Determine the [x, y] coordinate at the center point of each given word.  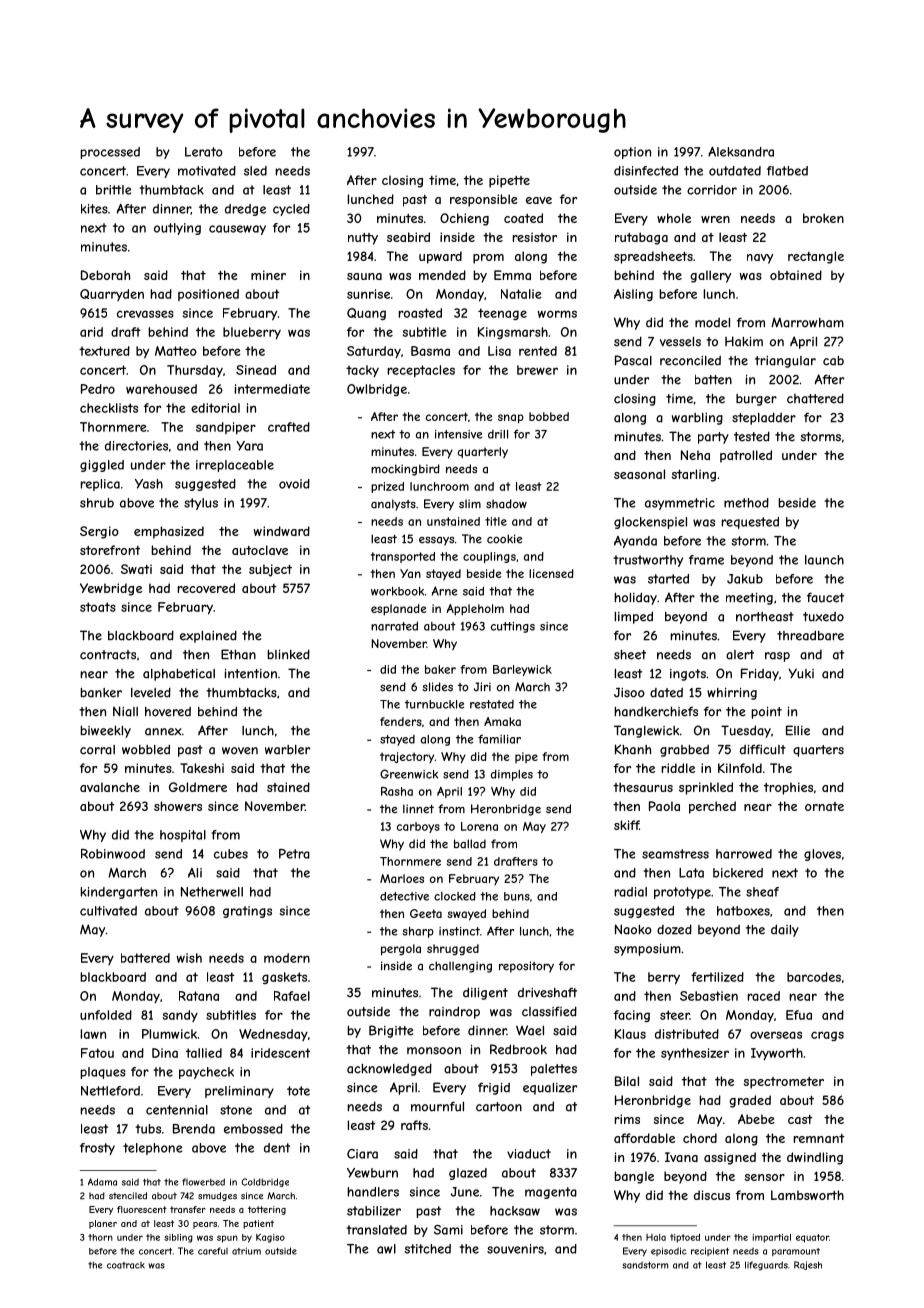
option [632, 153]
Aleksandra [741, 152]
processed [110, 153]
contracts [108, 655]
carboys [418, 827]
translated [376, 1230]
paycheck [206, 1073]
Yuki [801, 673]
